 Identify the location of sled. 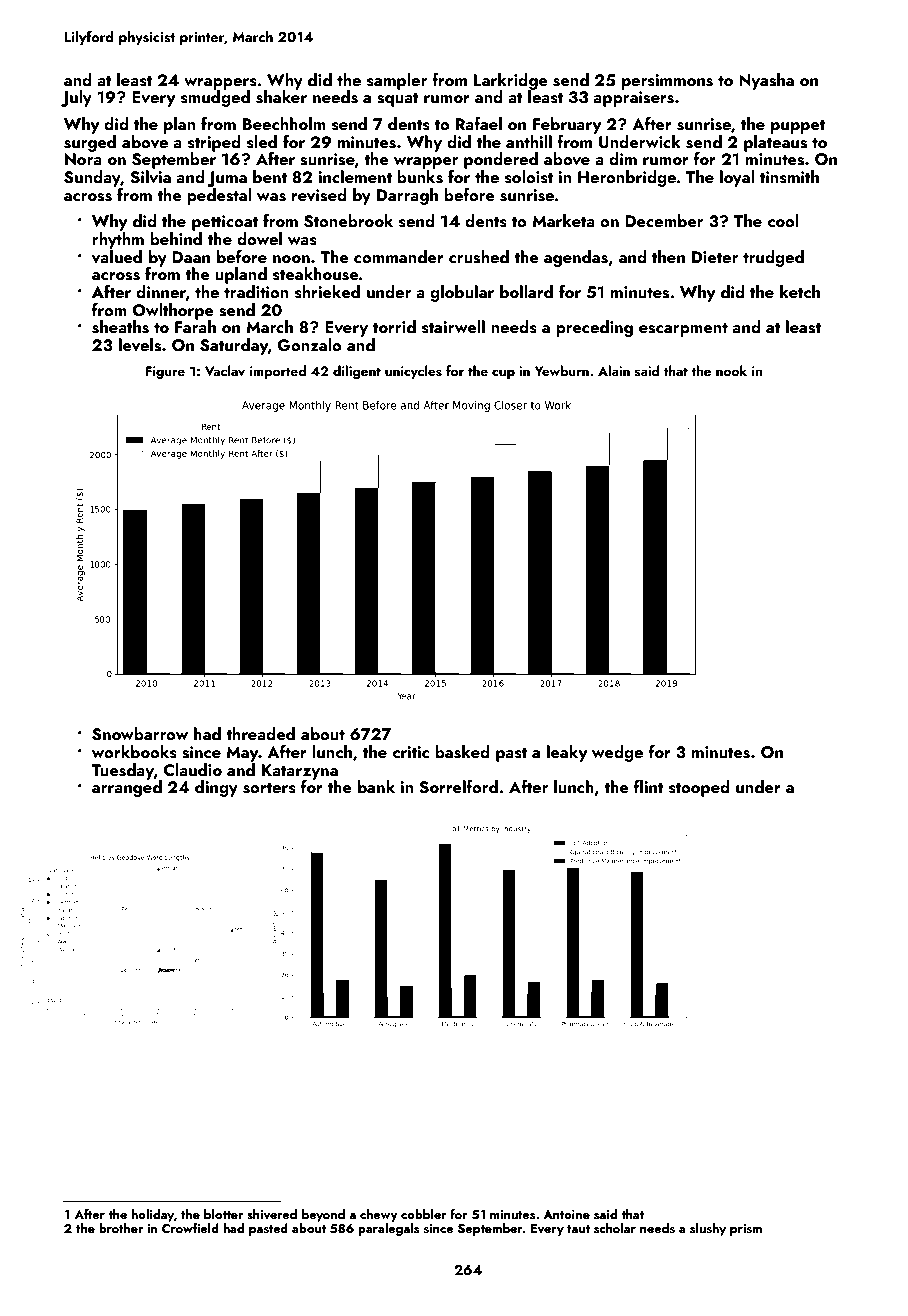
(262, 142).
